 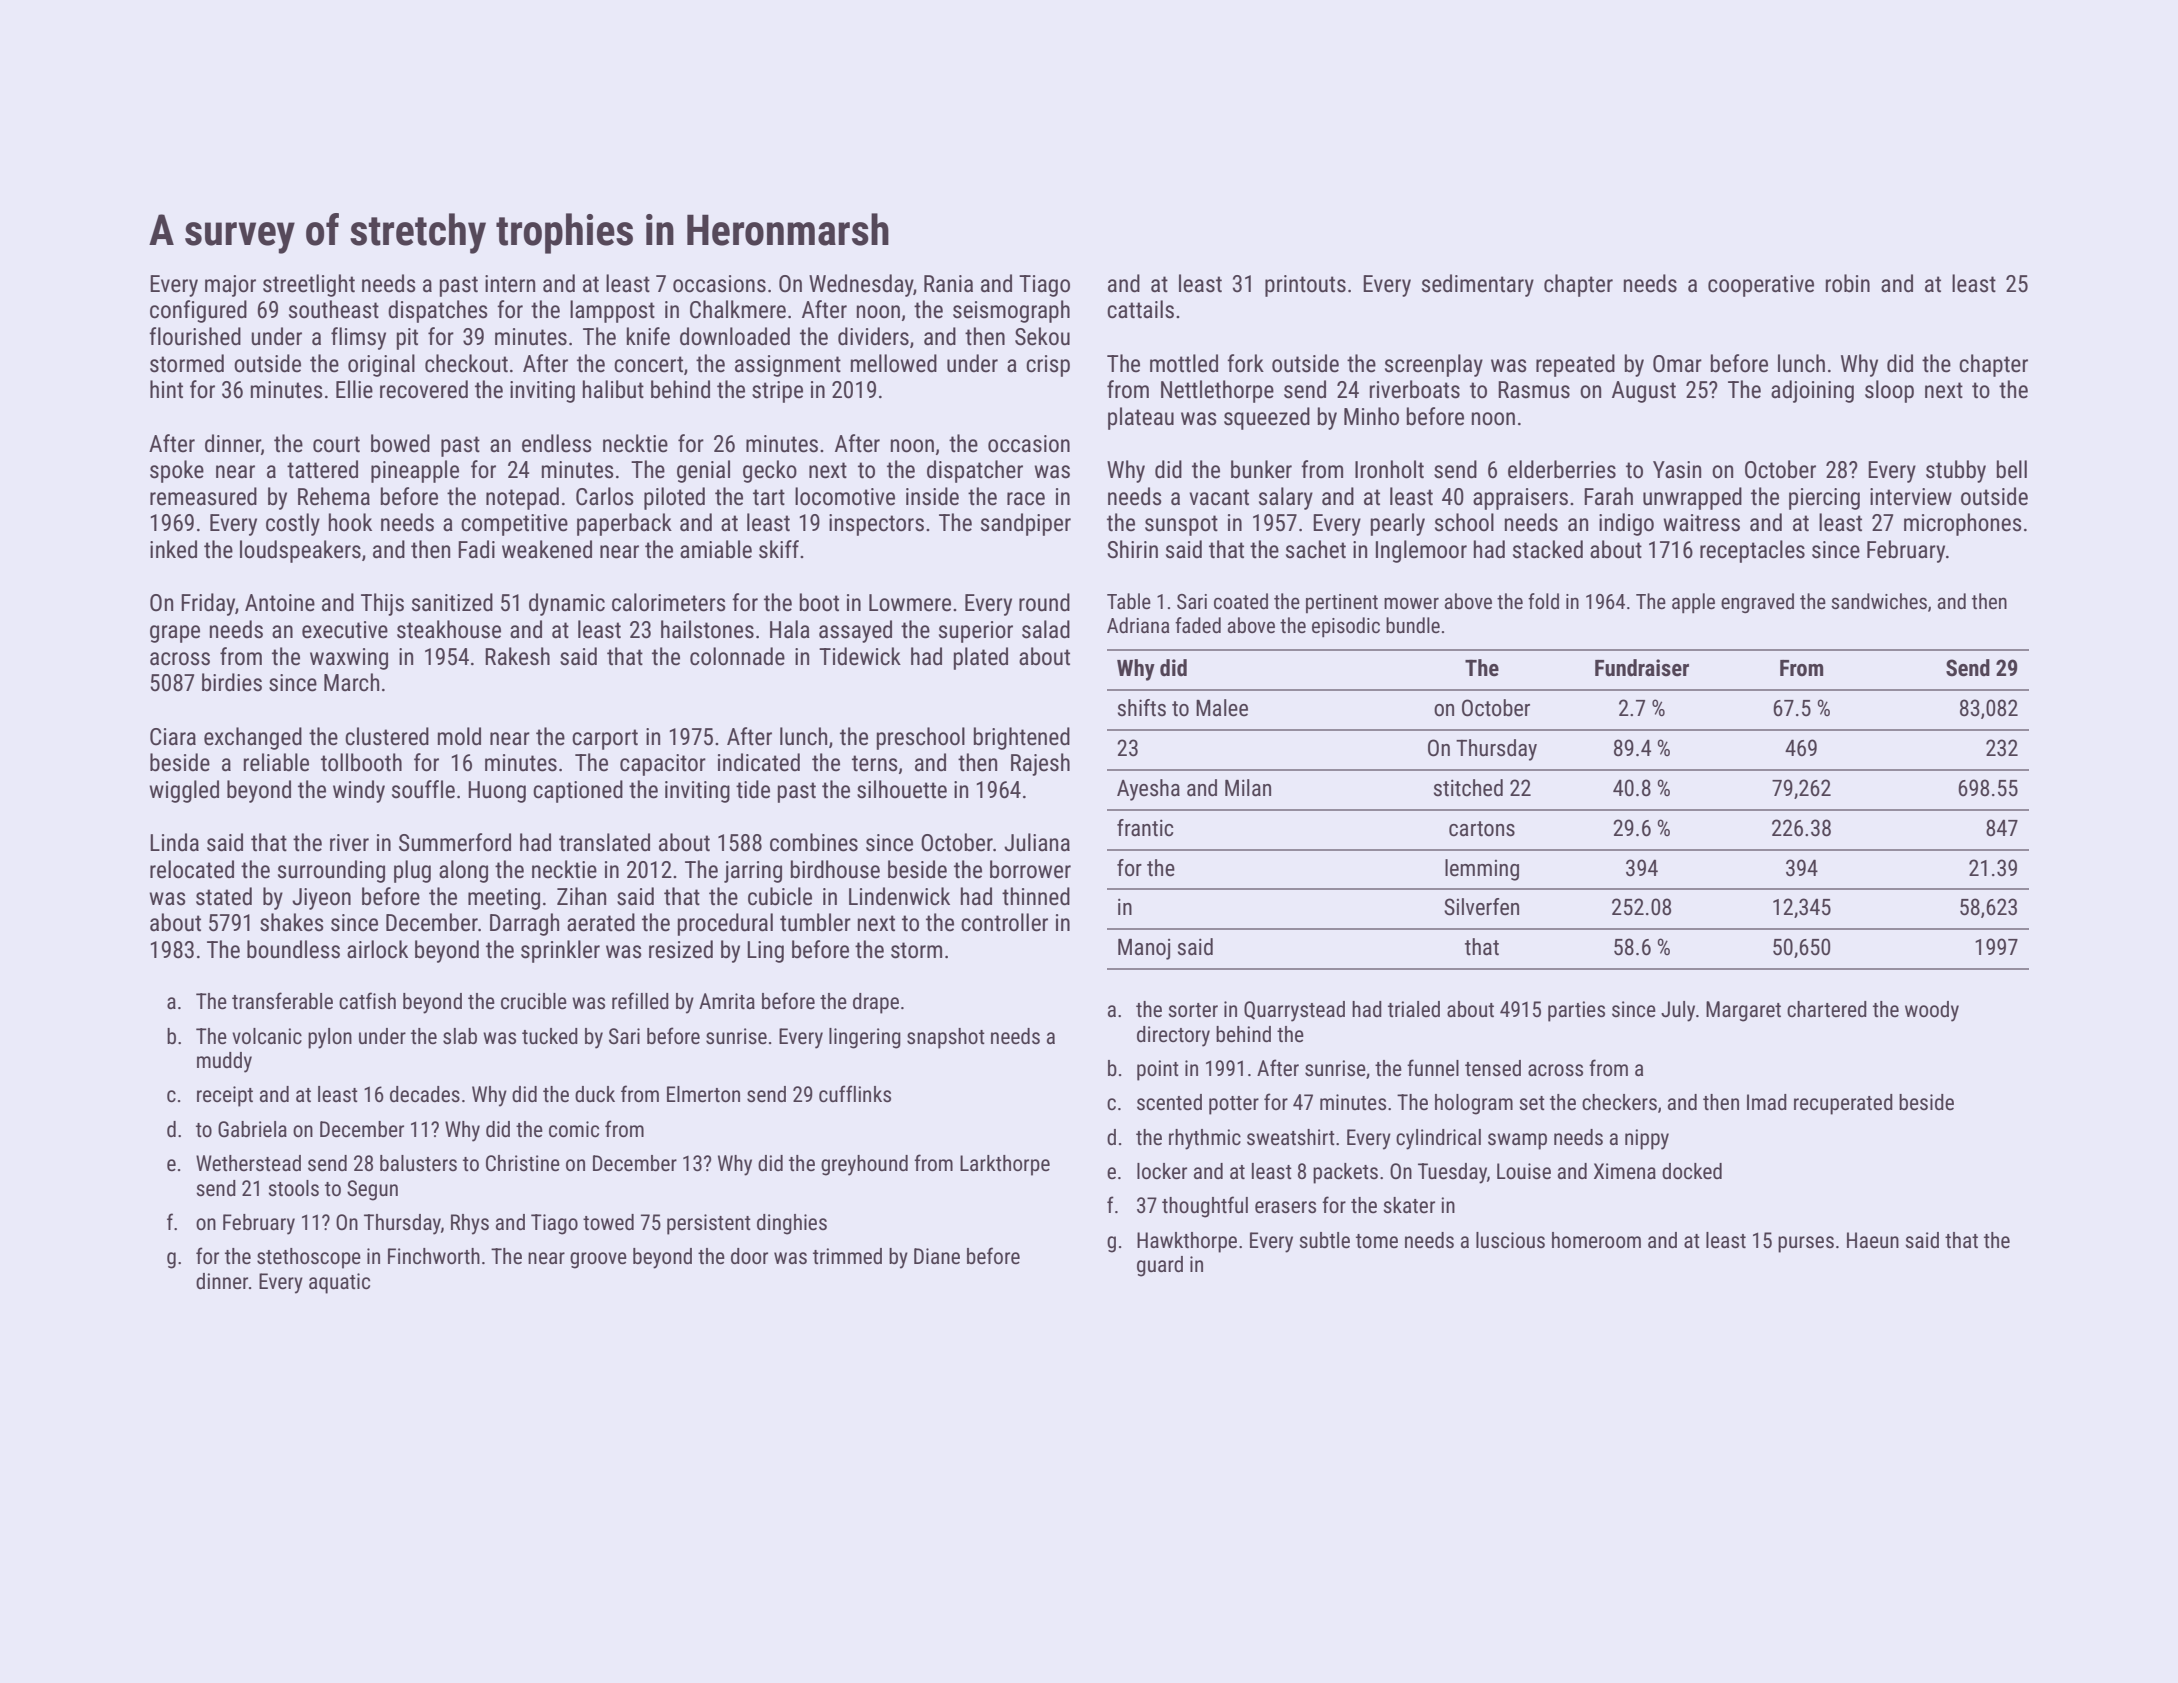 I want to click on cooperative, so click(x=1761, y=286).
